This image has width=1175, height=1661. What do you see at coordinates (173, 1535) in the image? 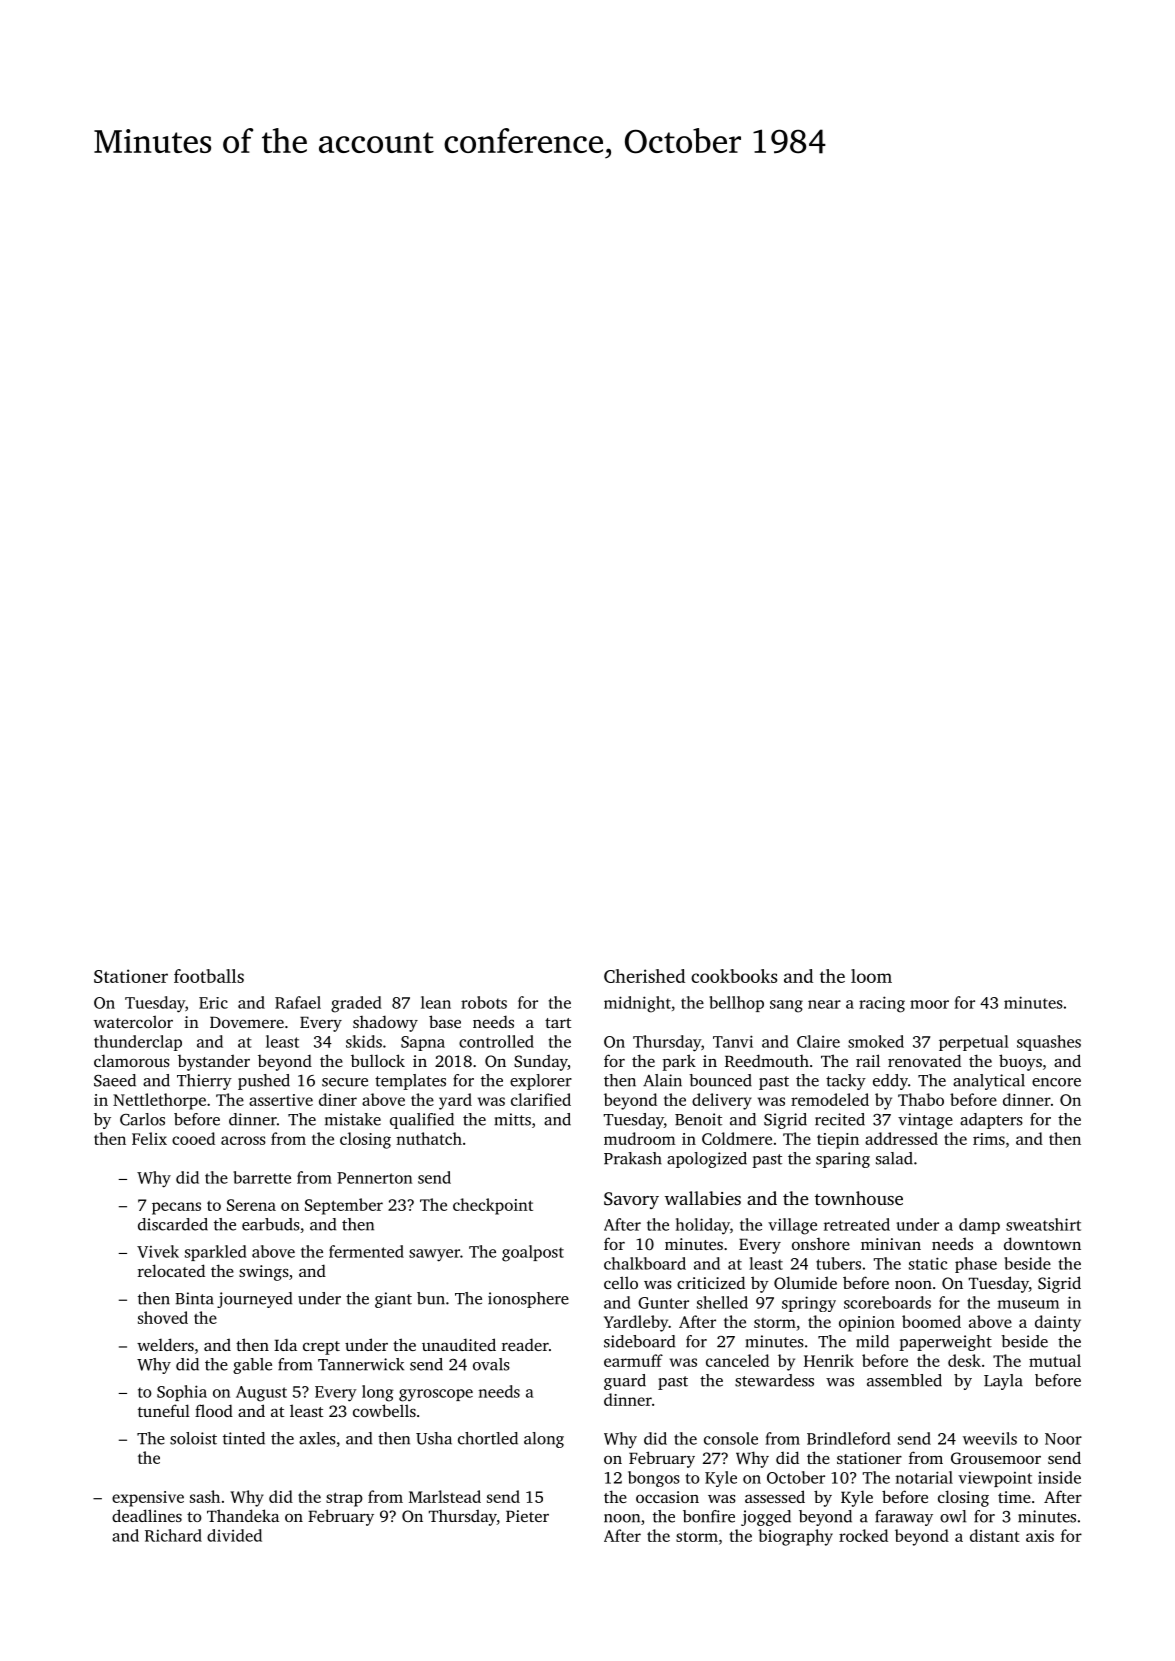
I see `Richard` at bounding box center [173, 1535].
